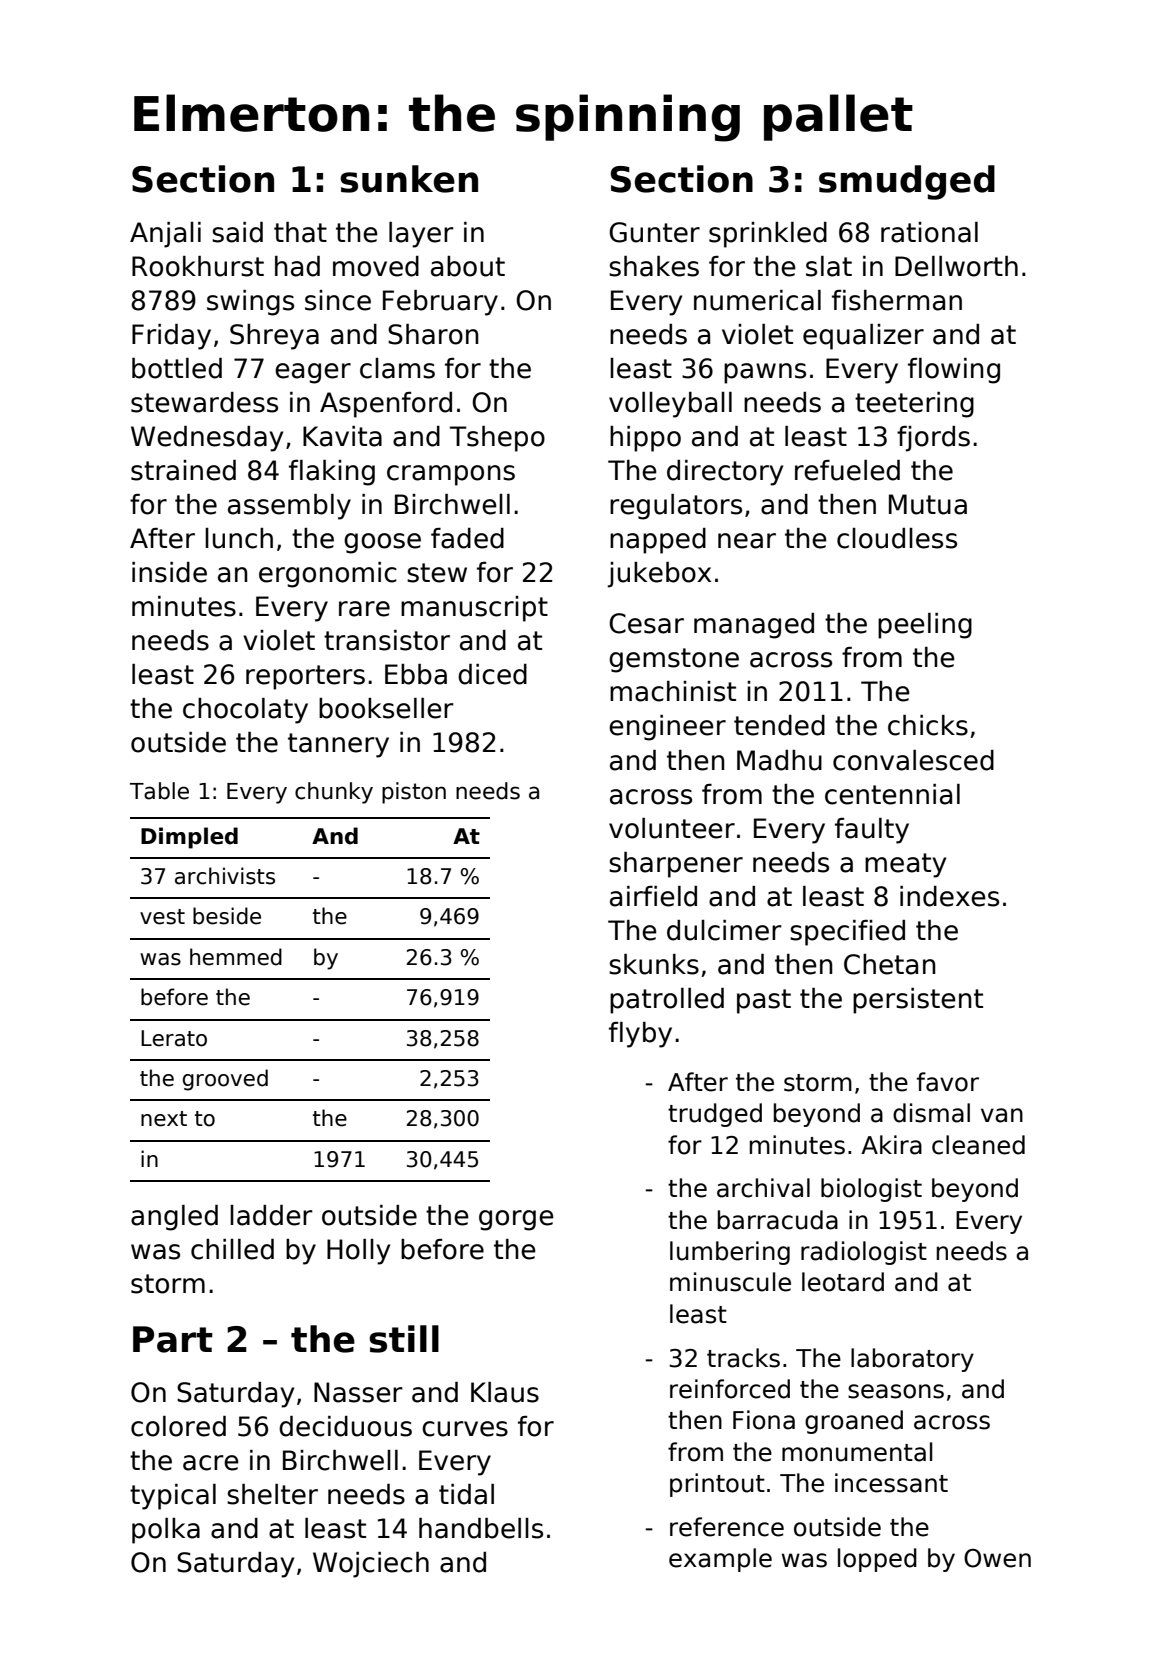 The width and height of the page is (1165, 1654). I want to click on convalesced, so click(913, 760).
